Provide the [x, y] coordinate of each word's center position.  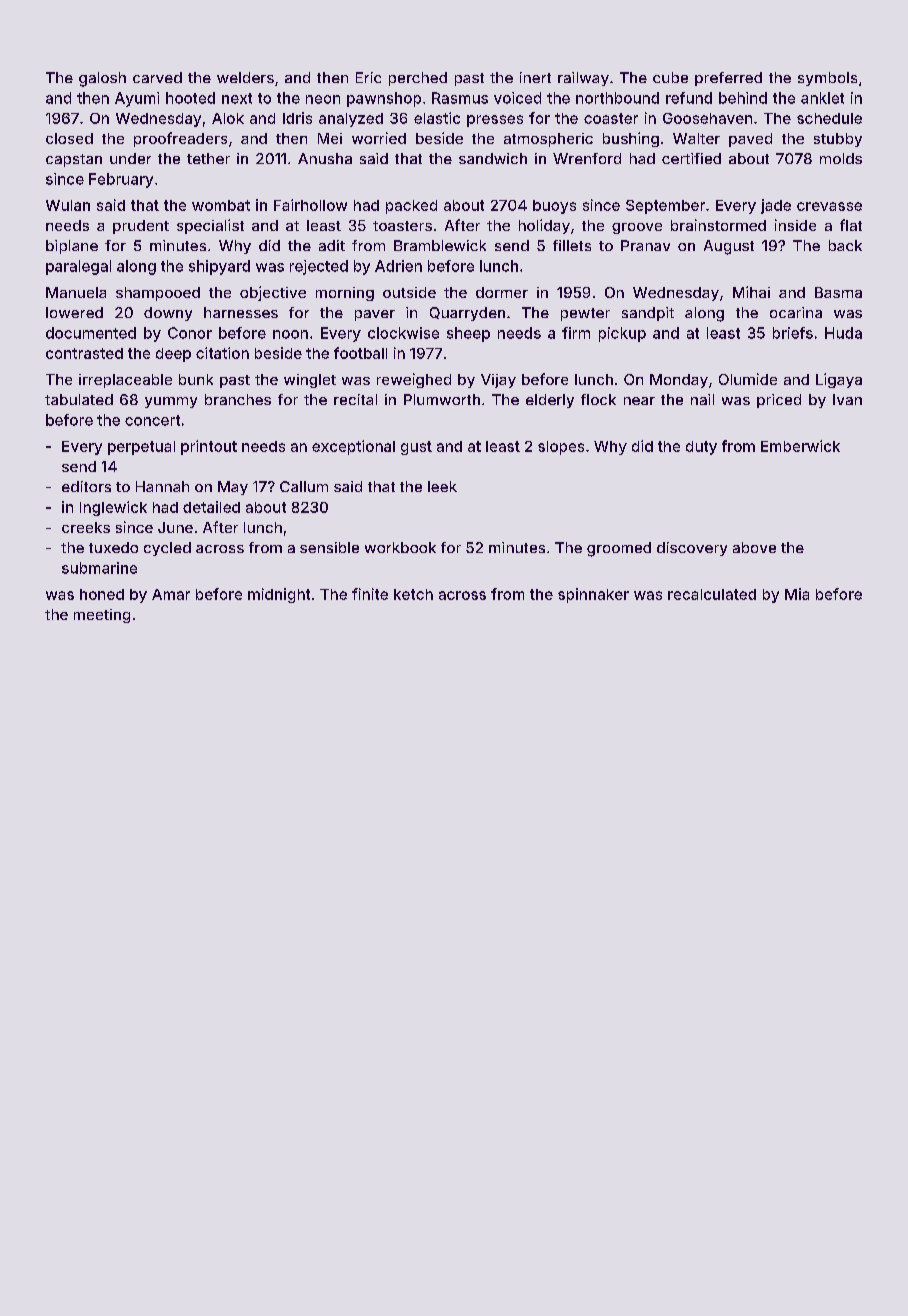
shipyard [219, 267]
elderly [550, 401]
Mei [330, 138]
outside [409, 292]
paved [750, 140]
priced [779, 401]
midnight [279, 595]
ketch [413, 594]
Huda [843, 333]
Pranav [645, 245]
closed [69, 138]
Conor [190, 333]
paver [375, 315]
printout [209, 447]
